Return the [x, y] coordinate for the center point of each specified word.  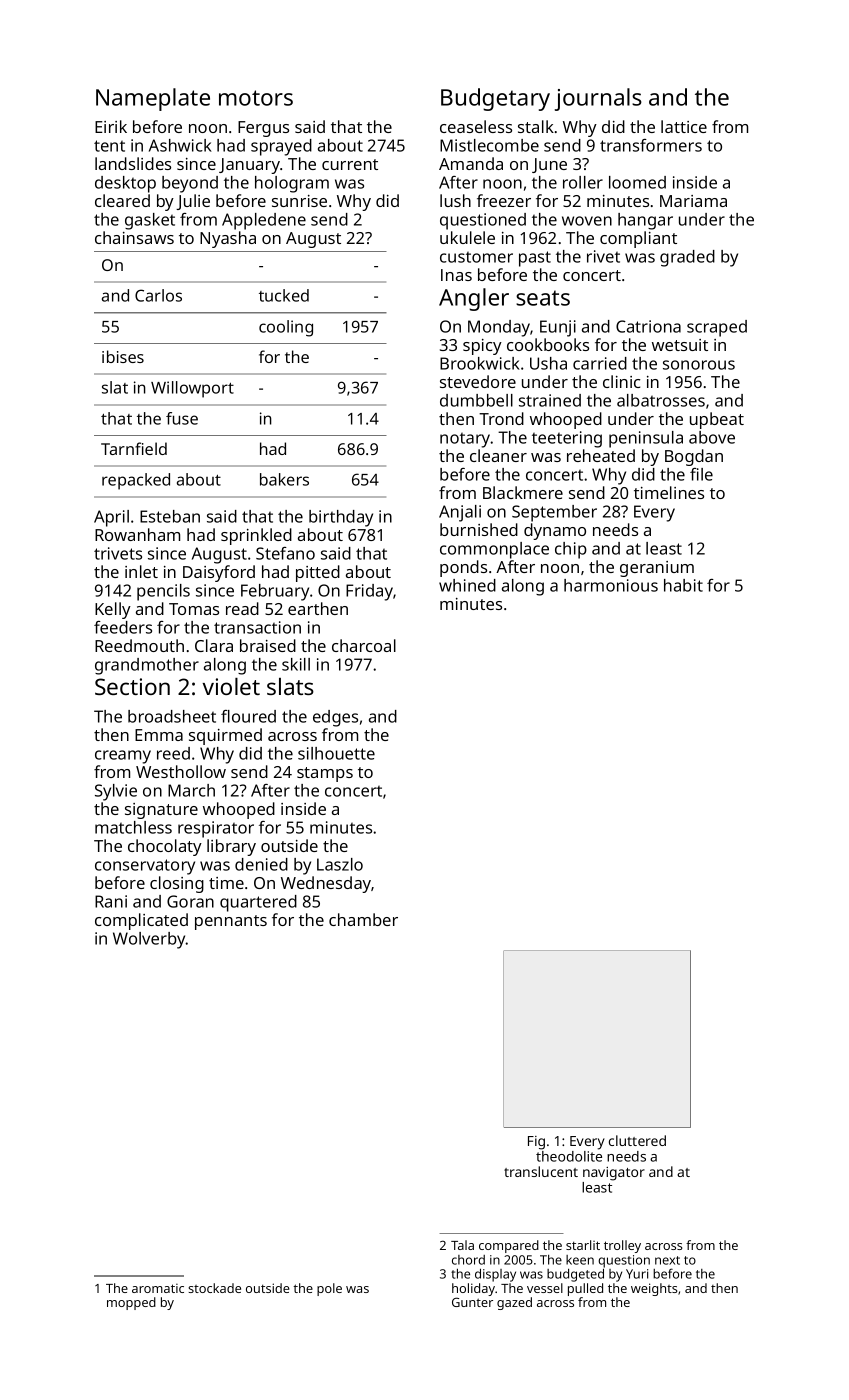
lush [455, 200]
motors [256, 98]
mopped [131, 1303]
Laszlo [340, 864]
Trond [501, 418]
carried [600, 363]
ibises [123, 356]
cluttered [637, 1140]
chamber [363, 919]
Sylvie [116, 792]
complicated [141, 921]
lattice [684, 126]
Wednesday [326, 884]
